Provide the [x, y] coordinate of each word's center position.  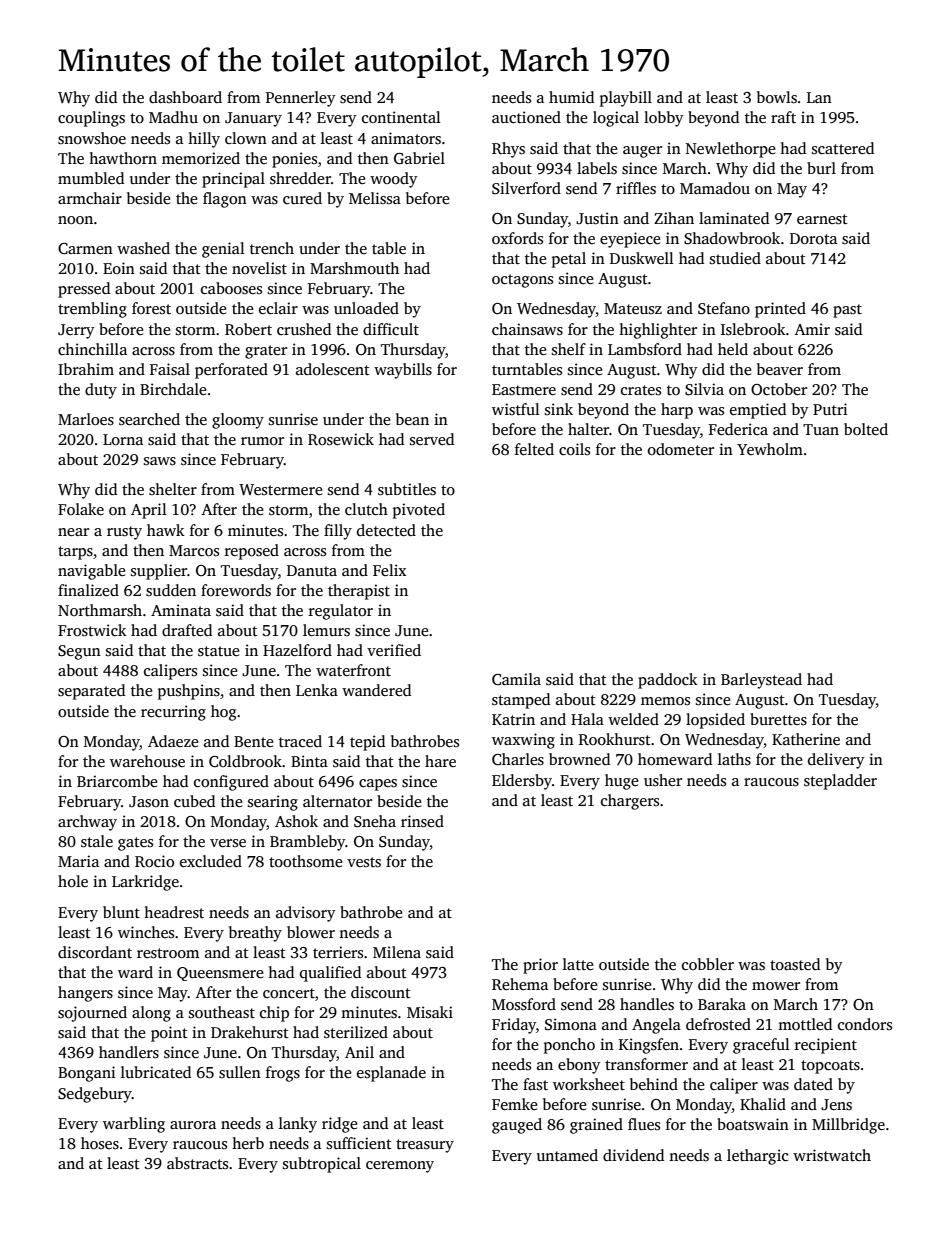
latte [578, 964]
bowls [777, 97]
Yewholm [770, 449]
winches [146, 932]
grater [266, 352]
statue [219, 651]
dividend [633, 1155]
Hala [587, 719]
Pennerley [301, 99]
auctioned [526, 117]
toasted [795, 964]
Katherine [806, 739]
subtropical [322, 1165]
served [432, 439]
